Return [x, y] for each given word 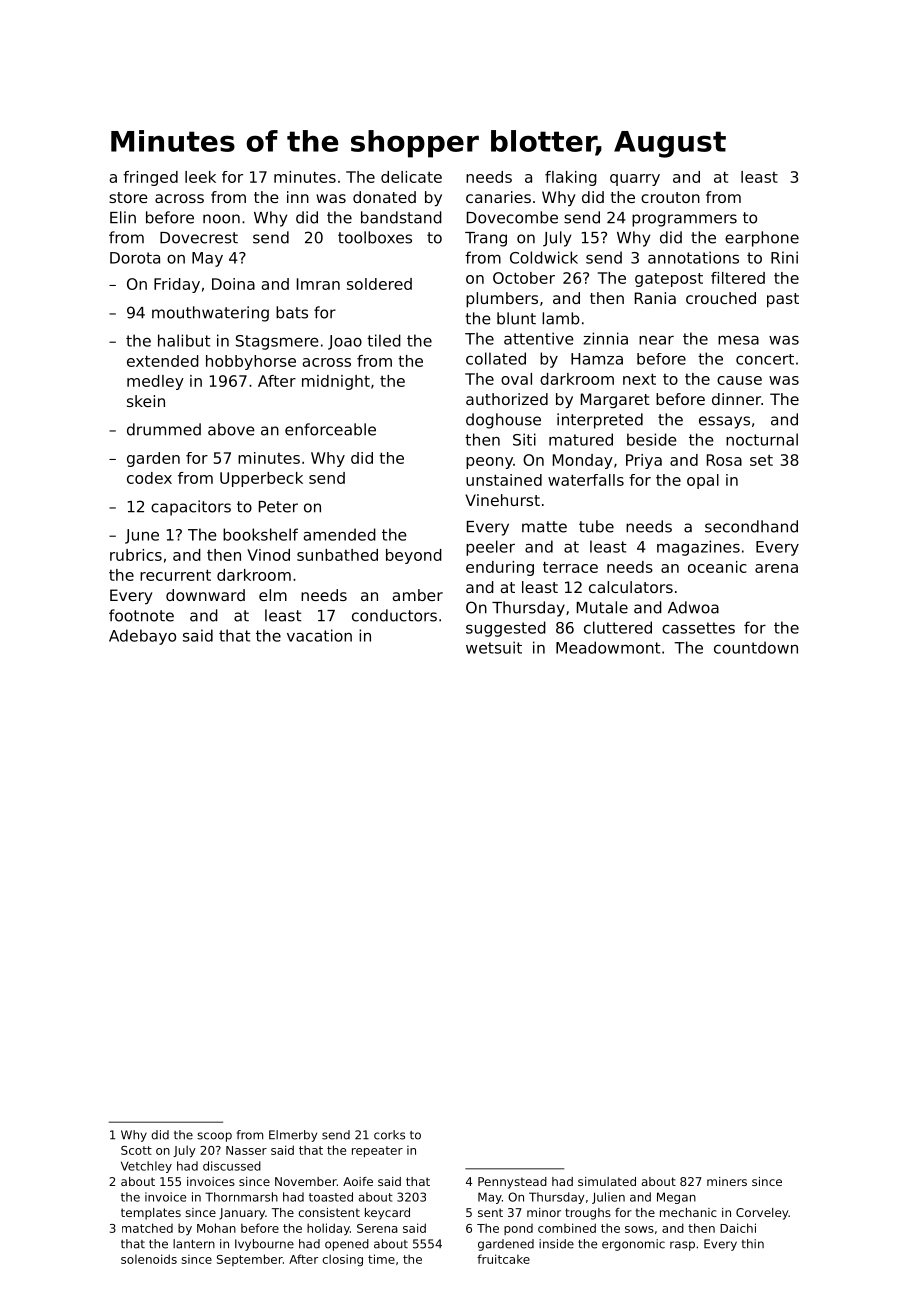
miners [727, 1181]
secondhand [751, 526]
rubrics [136, 555]
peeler [490, 548]
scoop [214, 1137]
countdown [756, 647]
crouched [721, 298]
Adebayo [142, 637]
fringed [150, 178]
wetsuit [494, 647]
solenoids [149, 1259]
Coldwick [544, 257]
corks [389, 1135]
